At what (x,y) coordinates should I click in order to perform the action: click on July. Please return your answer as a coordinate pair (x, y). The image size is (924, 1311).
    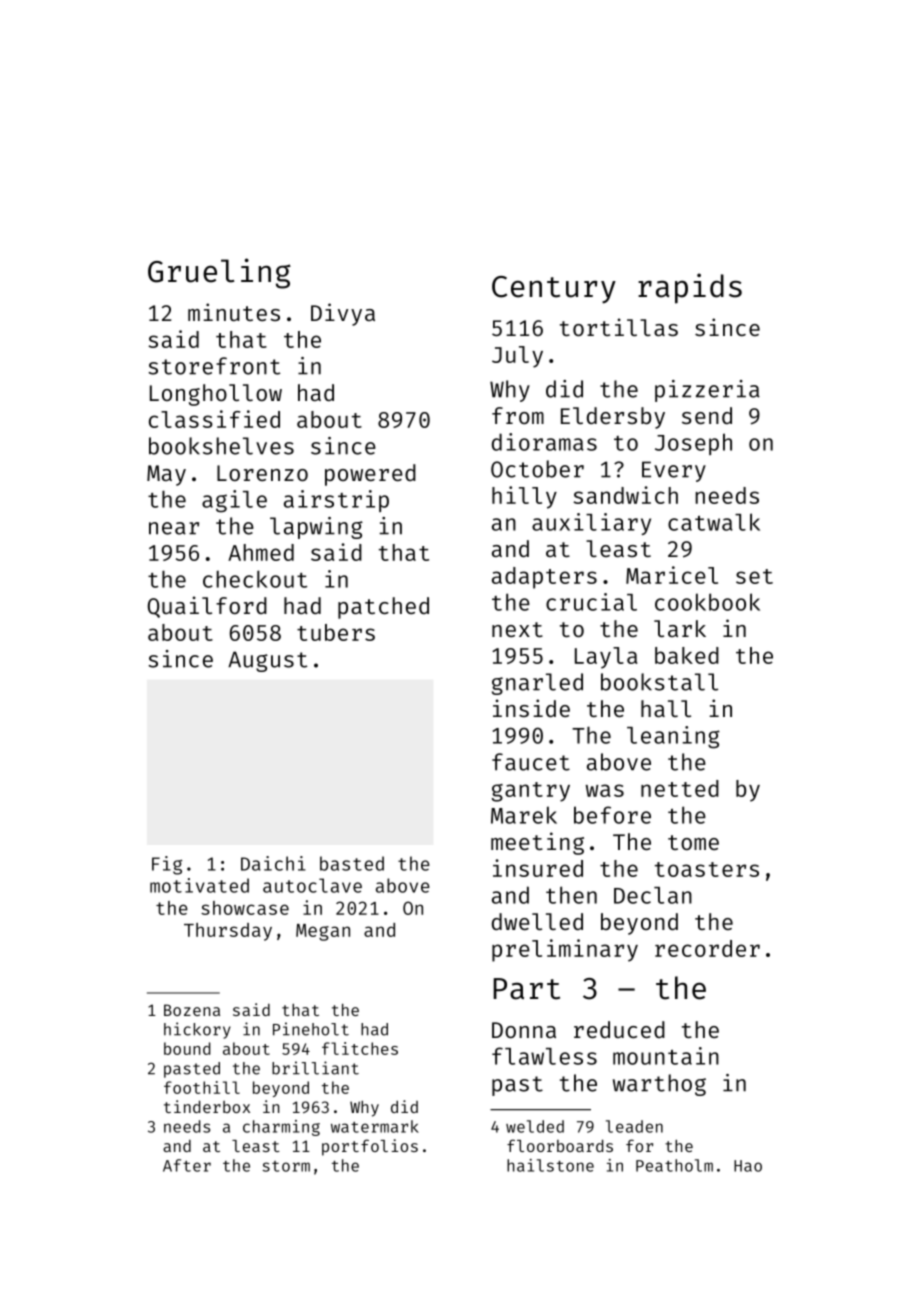
    Looking at the image, I should click on (517, 357).
